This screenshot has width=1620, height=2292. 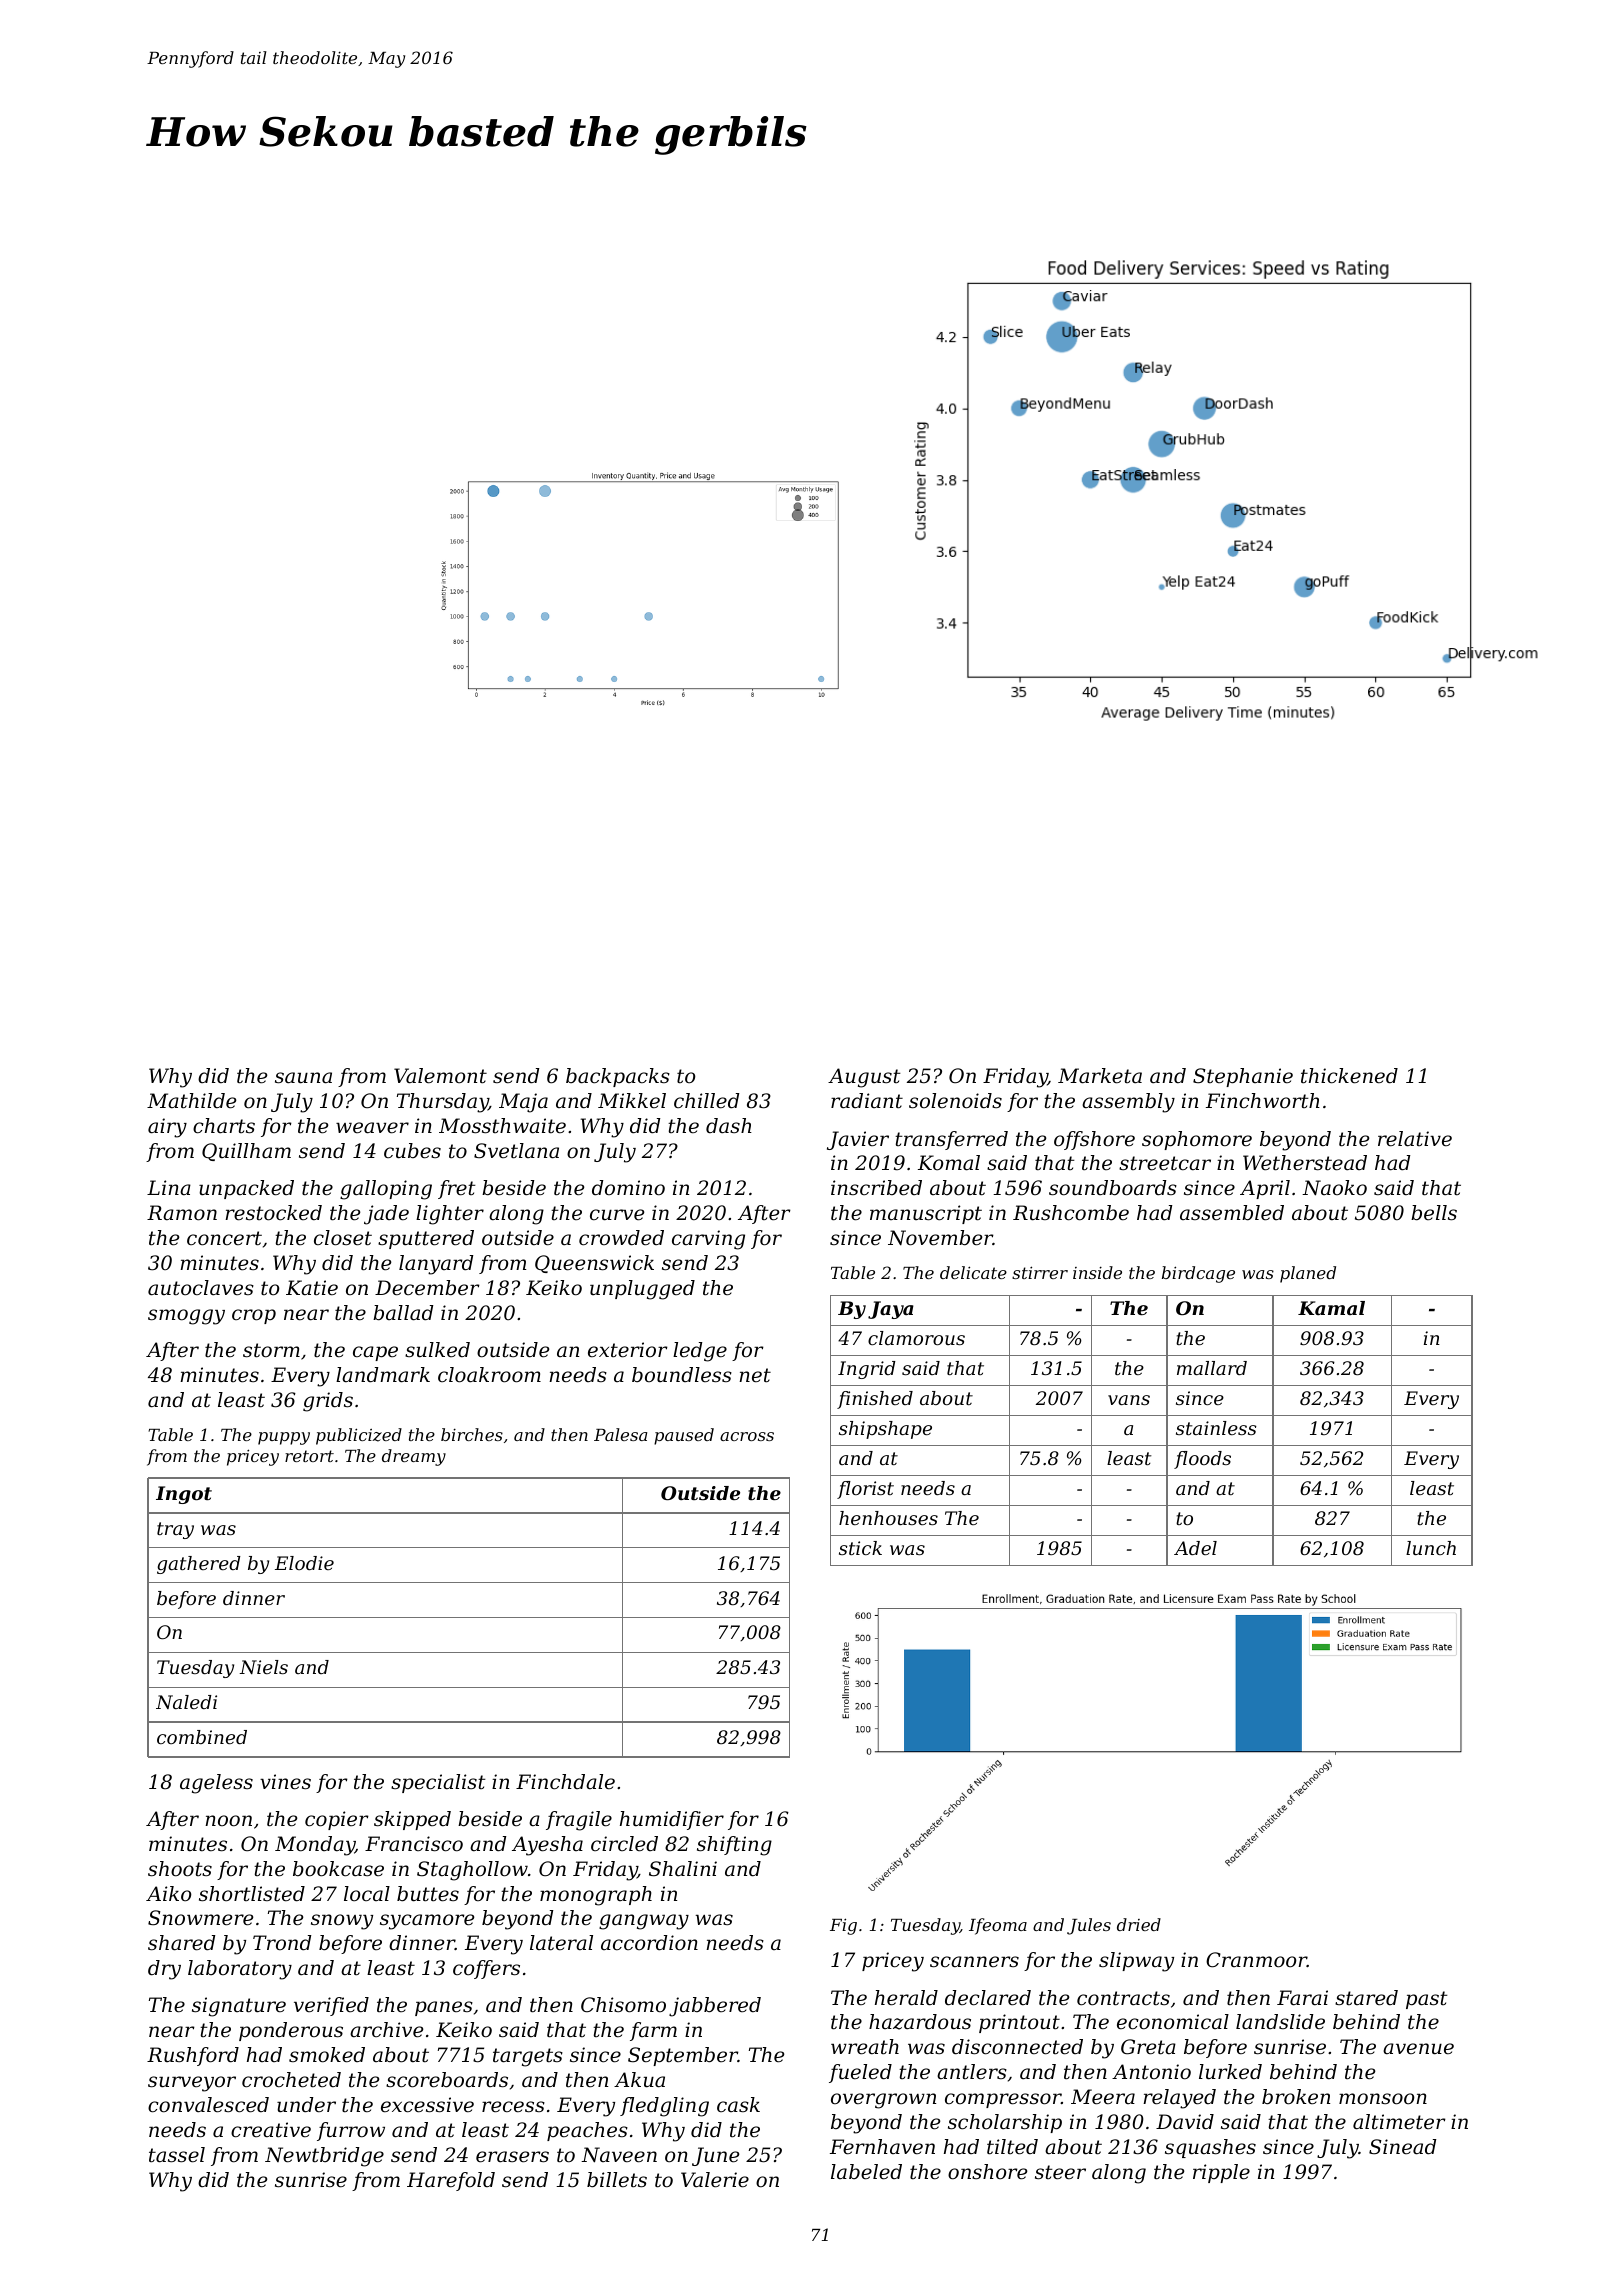 I want to click on Katie, so click(x=312, y=1288).
